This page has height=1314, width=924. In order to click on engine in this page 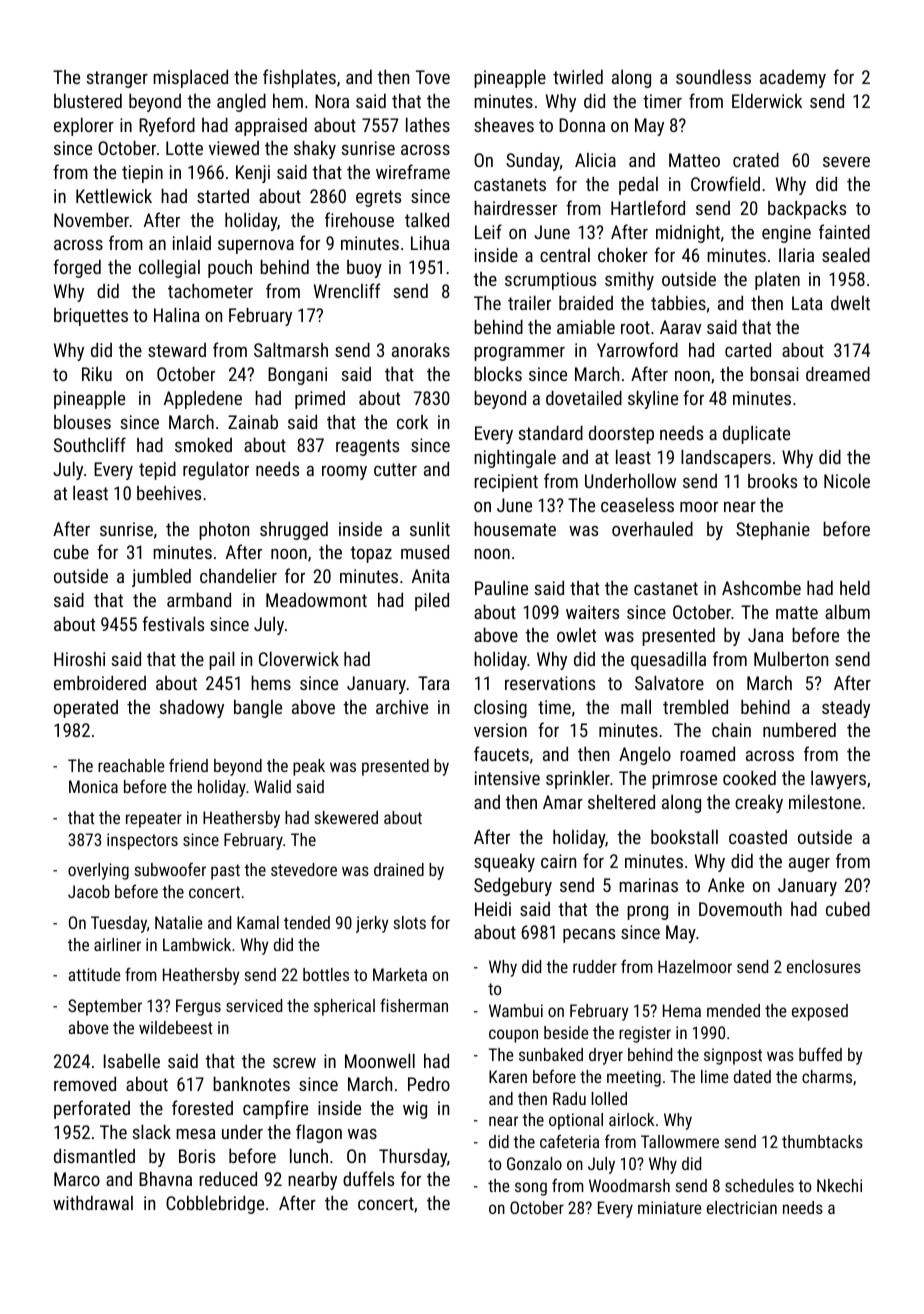, I will do `click(786, 234)`.
